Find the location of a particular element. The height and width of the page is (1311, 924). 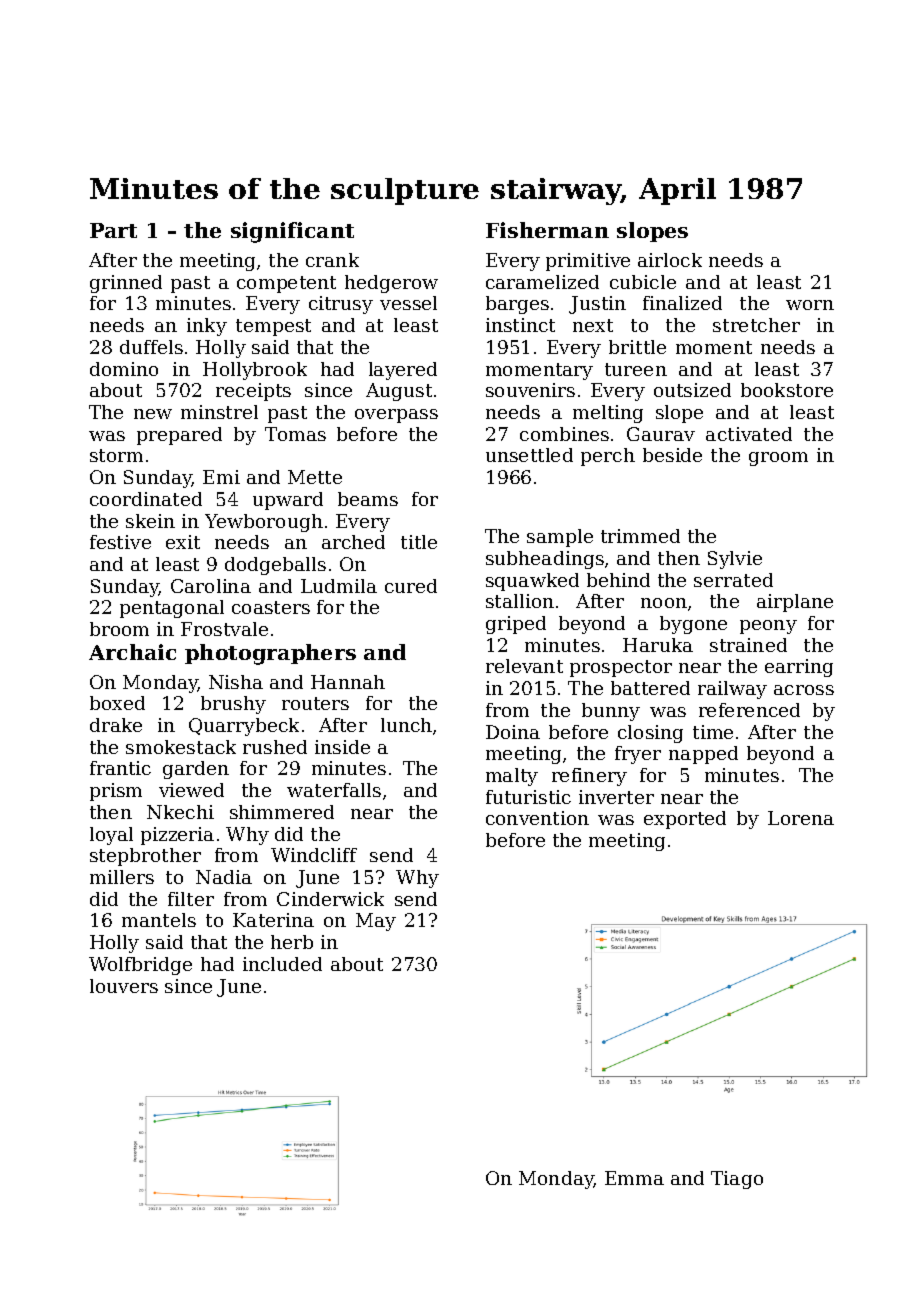

earring is located at coordinates (799, 668).
